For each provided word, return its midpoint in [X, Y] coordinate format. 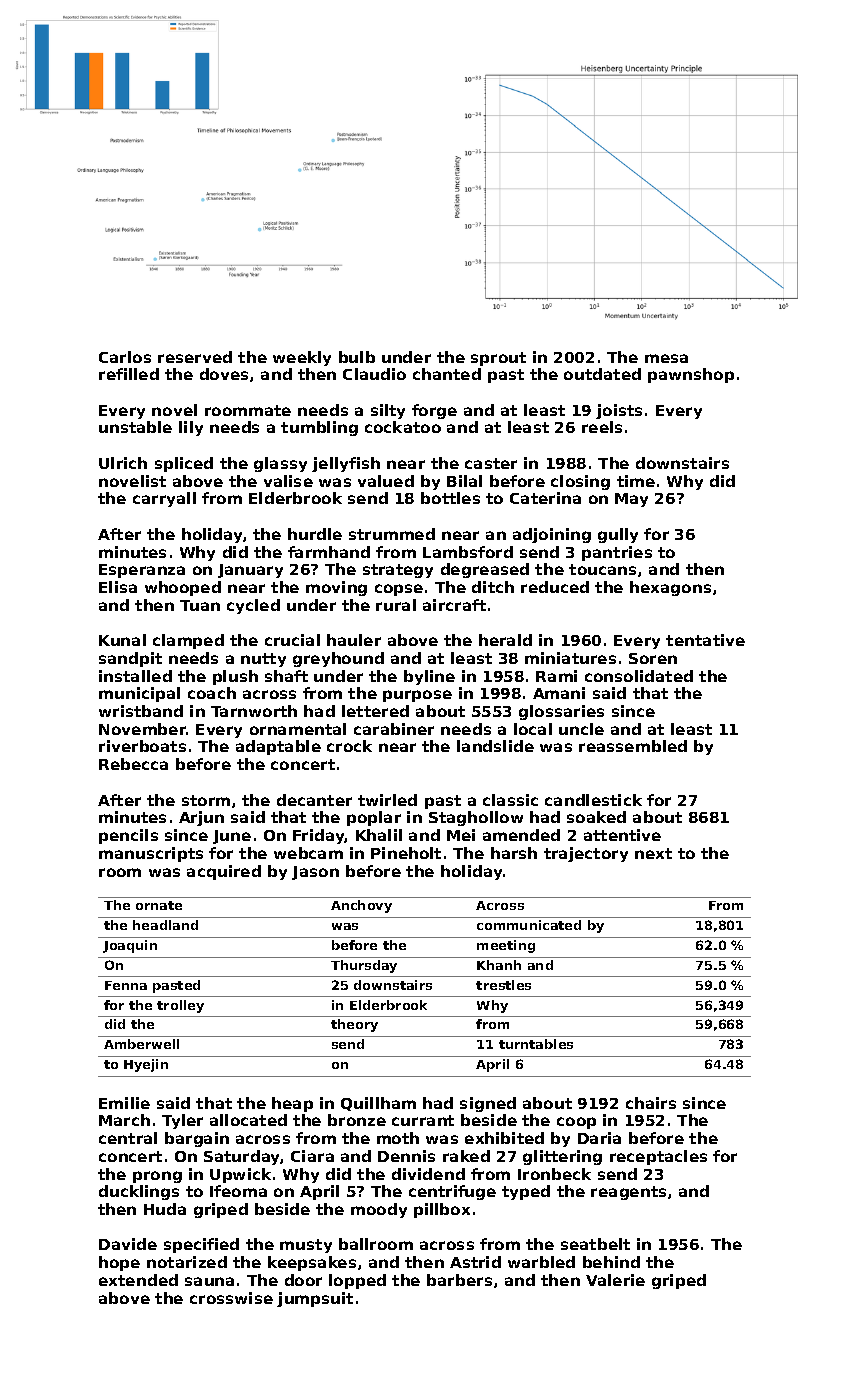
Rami [556, 676]
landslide [495, 746]
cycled [253, 606]
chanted [447, 374]
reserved [195, 357]
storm [206, 800]
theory [354, 1025]
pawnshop [691, 375]
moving [336, 588]
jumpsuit [315, 1299]
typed [526, 1192]
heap [292, 1104]
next [653, 853]
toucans [602, 569]
